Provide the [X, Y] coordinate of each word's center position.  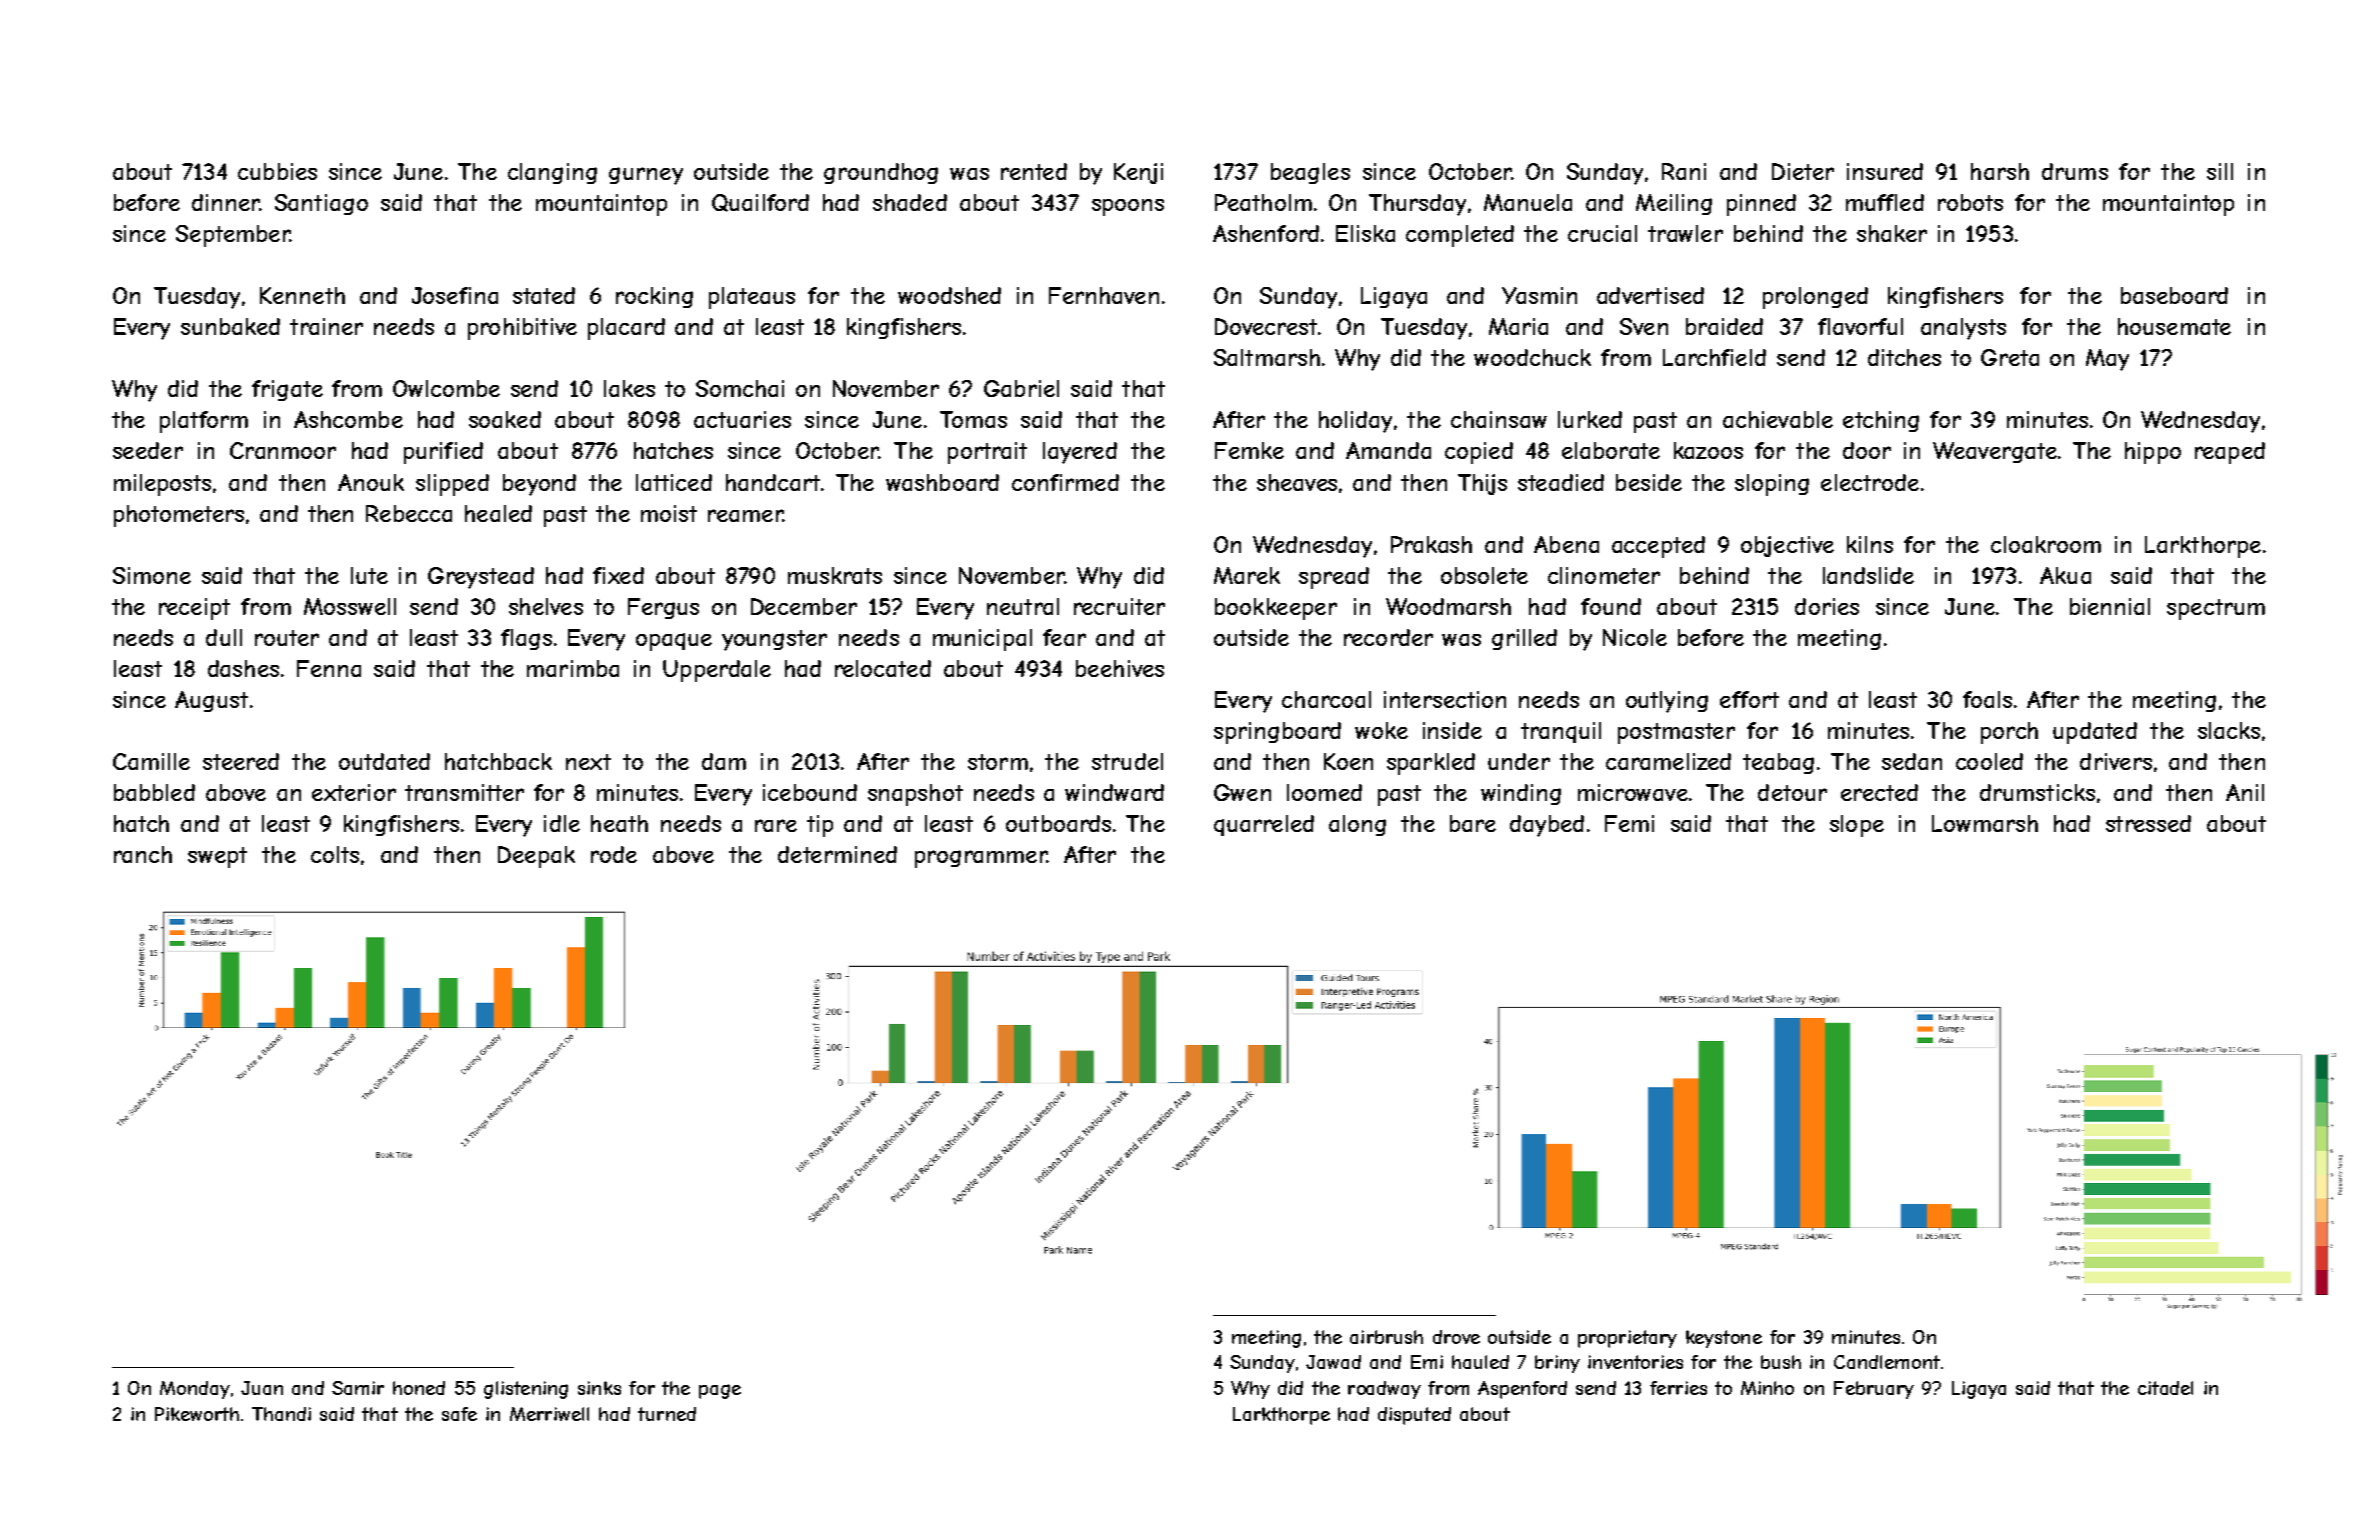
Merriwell [549, 1414]
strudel [1127, 761]
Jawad [1333, 1362]
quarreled [1264, 825]
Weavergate [1995, 452]
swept [217, 857]
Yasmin [1539, 295]
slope [1857, 826]
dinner [226, 202]
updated [2095, 733]
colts [335, 854]
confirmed [1065, 482]
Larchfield [1714, 357]
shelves [546, 606]
